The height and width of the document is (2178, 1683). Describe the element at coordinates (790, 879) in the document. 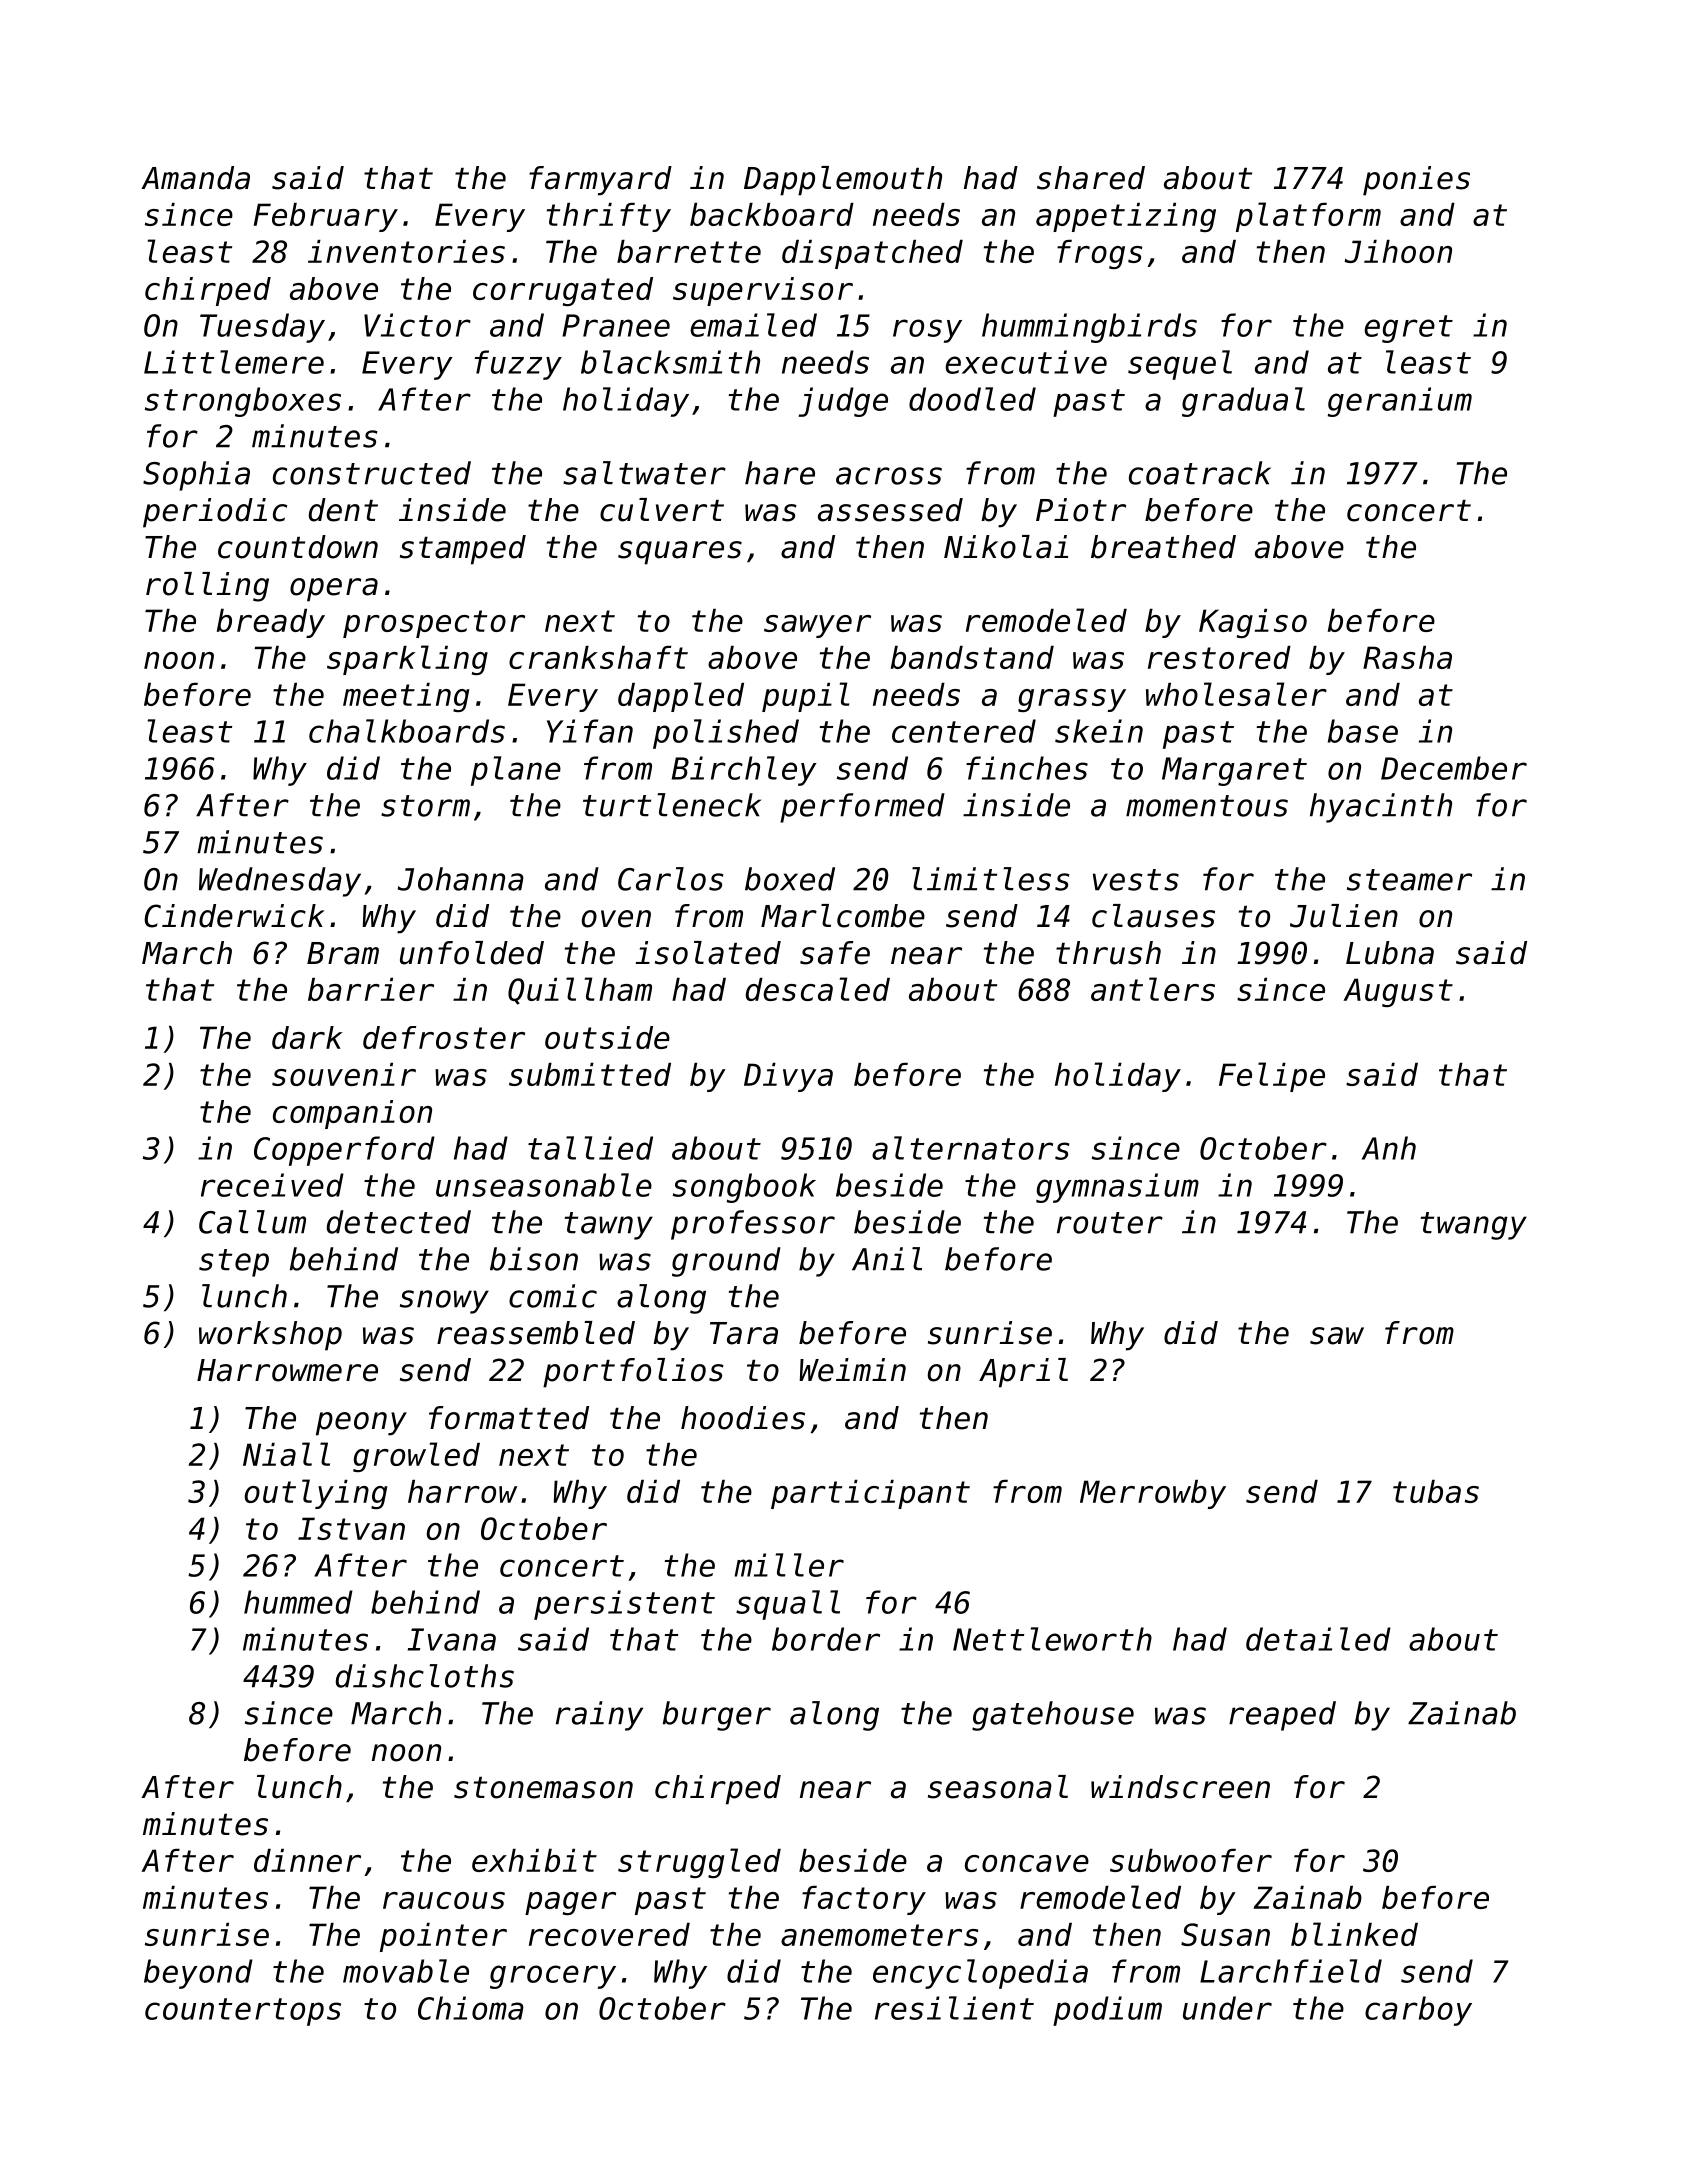

I see `boxed` at that location.
